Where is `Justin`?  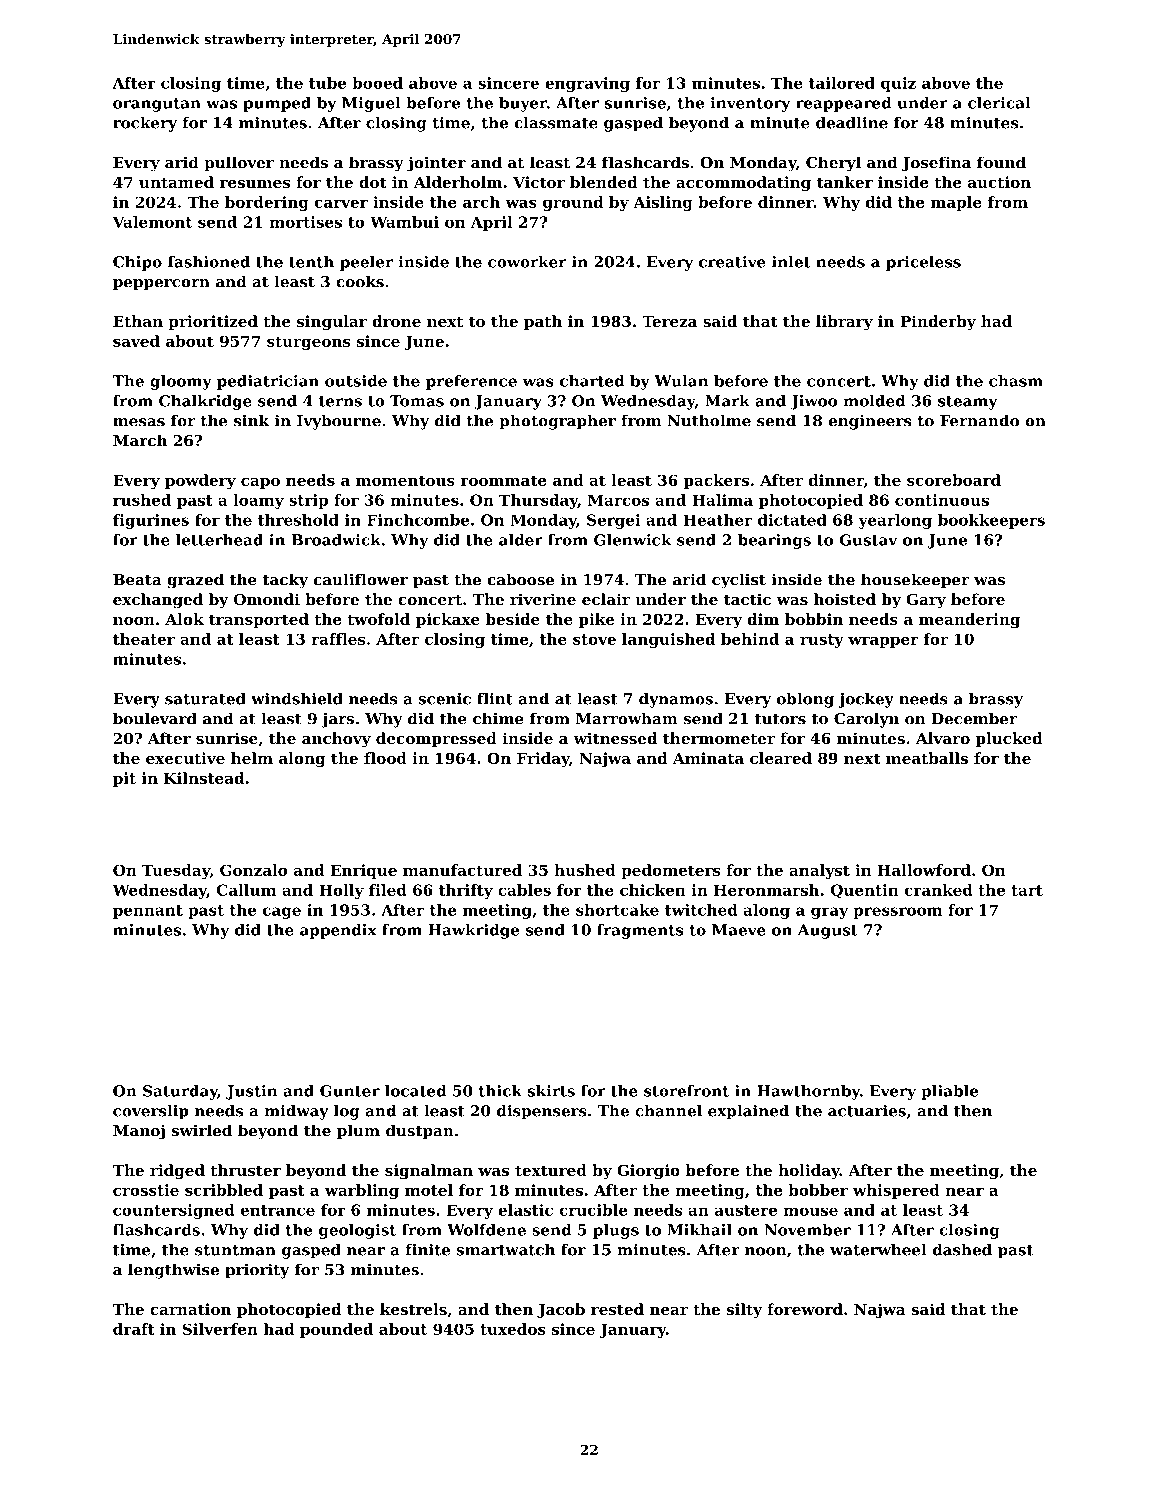
Justin is located at coordinates (251, 1092).
